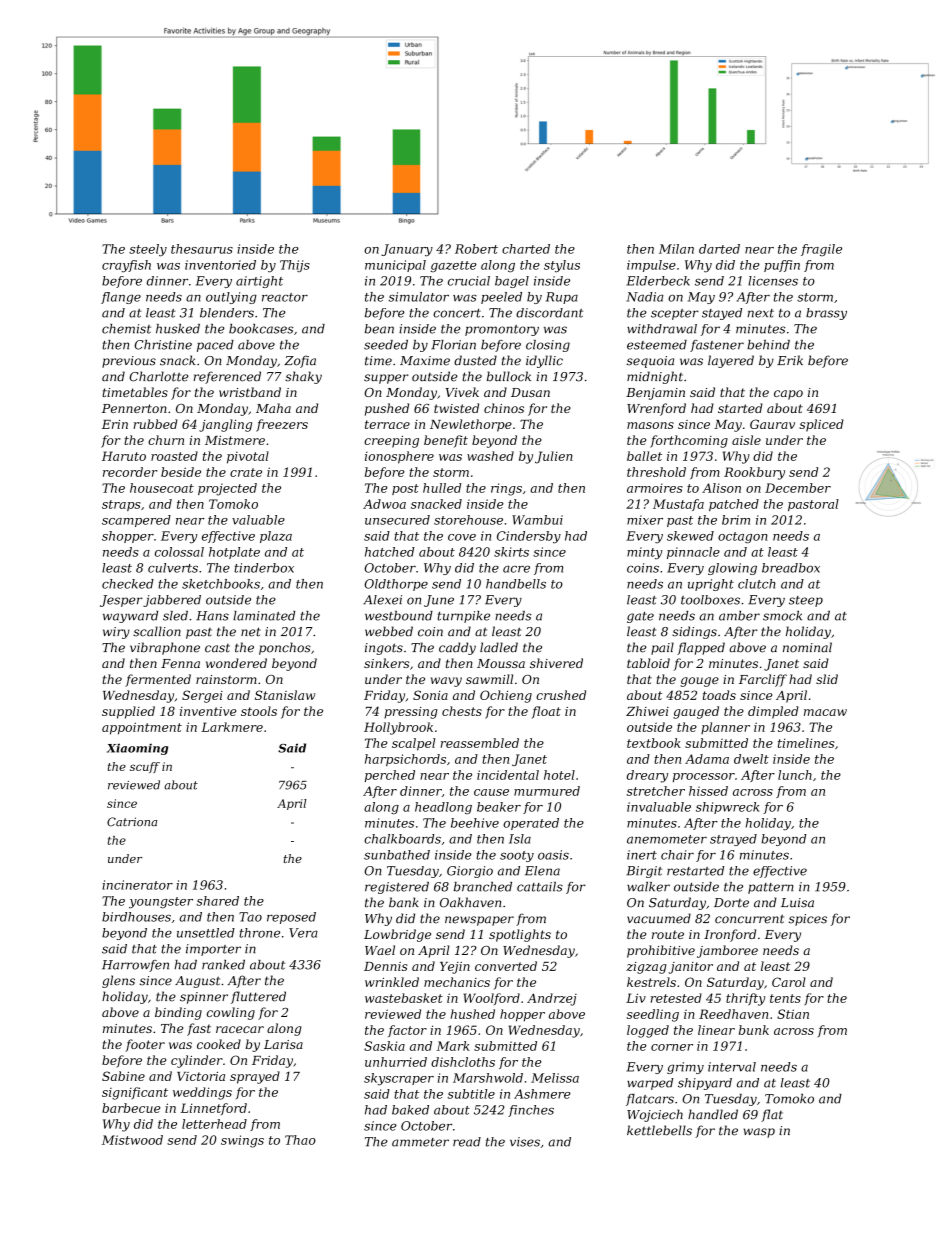 The image size is (952, 1233). Describe the element at coordinates (733, 840) in the screenshot. I see `strayed` at that location.
